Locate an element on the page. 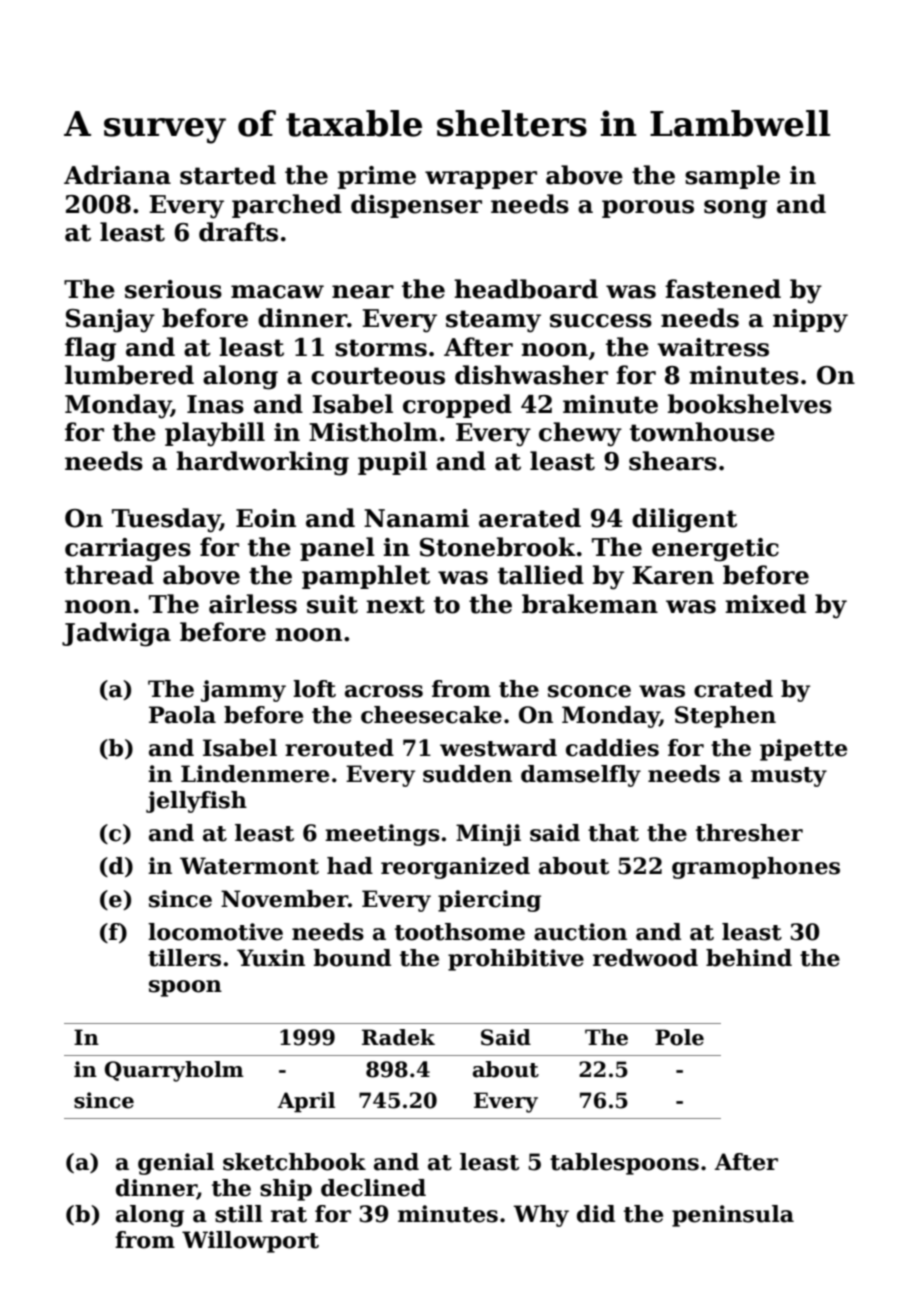 Image resolution: width=924 pixels, height=1311 pixels. hardworking is located at coordinates (262, 463).
